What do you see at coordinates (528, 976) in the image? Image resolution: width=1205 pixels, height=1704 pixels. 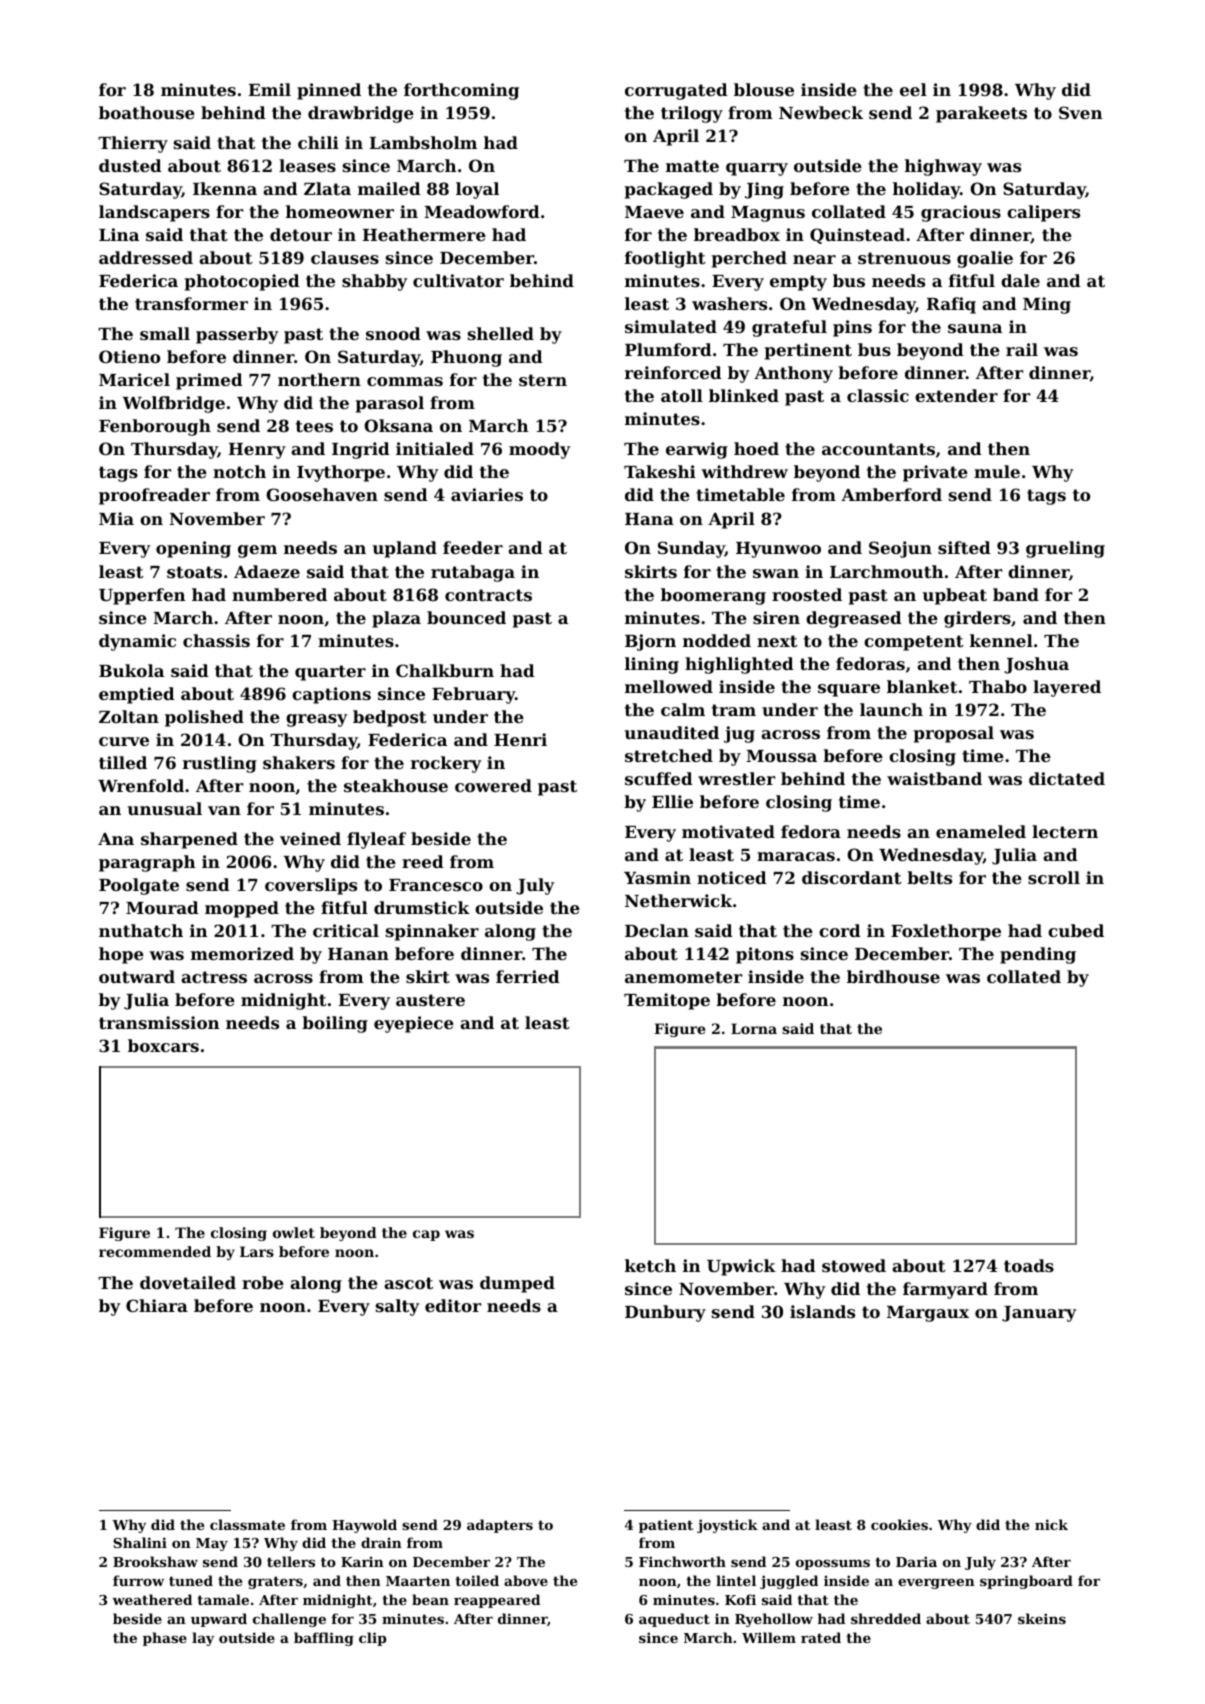 I see `ferried` at bounding box center [528, 976].
